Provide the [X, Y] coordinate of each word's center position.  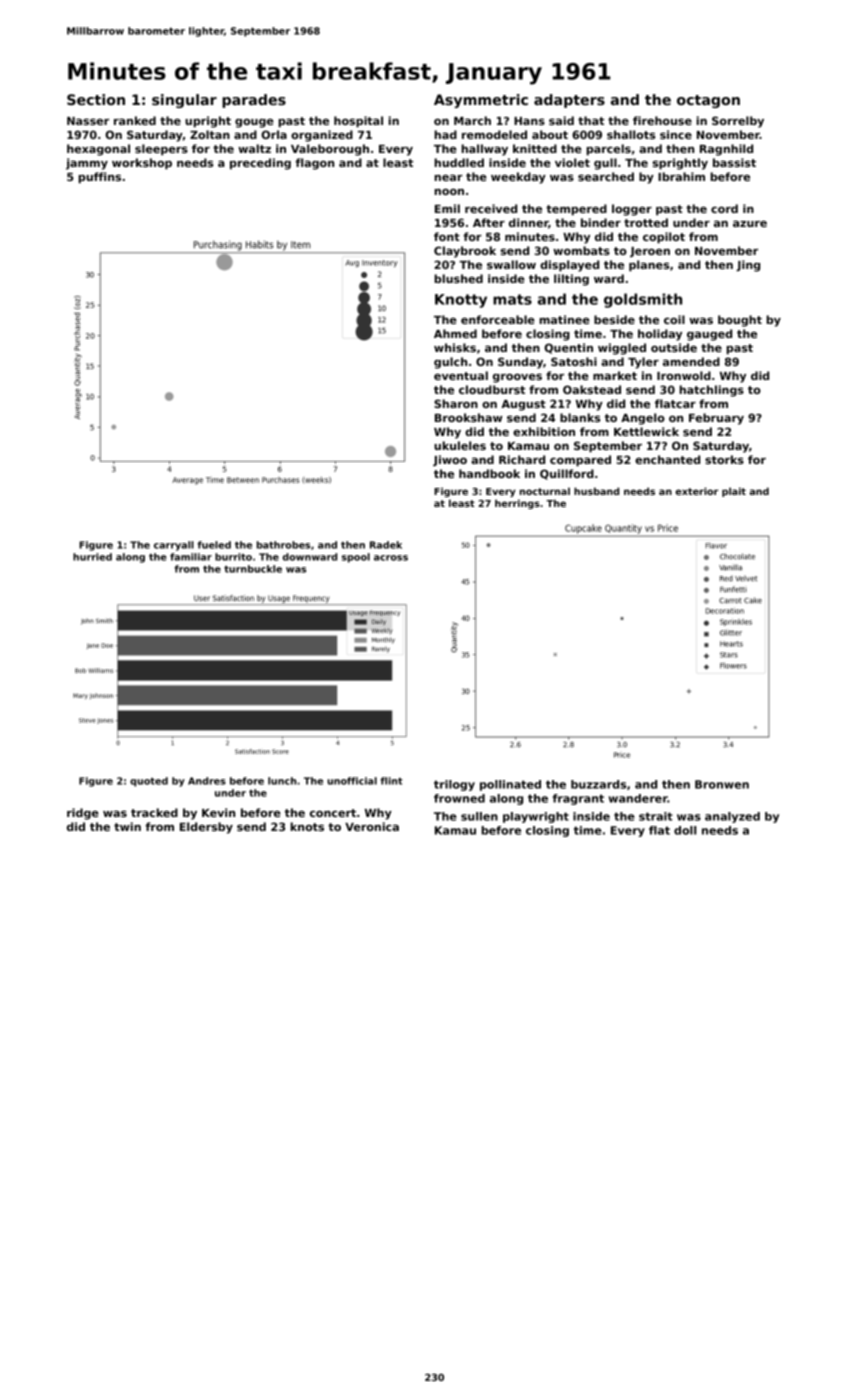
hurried [92, 557]
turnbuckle [253, 569]
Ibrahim [681, 176]
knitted [535, 148]
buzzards [598, 784]
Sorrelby [738, 122]
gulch [450, 363]
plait [734, 492]
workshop [142, 164]
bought [740, 321]
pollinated [510, 785]
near [448, 177]
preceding [260, 164]
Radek [386, 545]
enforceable [498, 319]
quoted [149, 782]
